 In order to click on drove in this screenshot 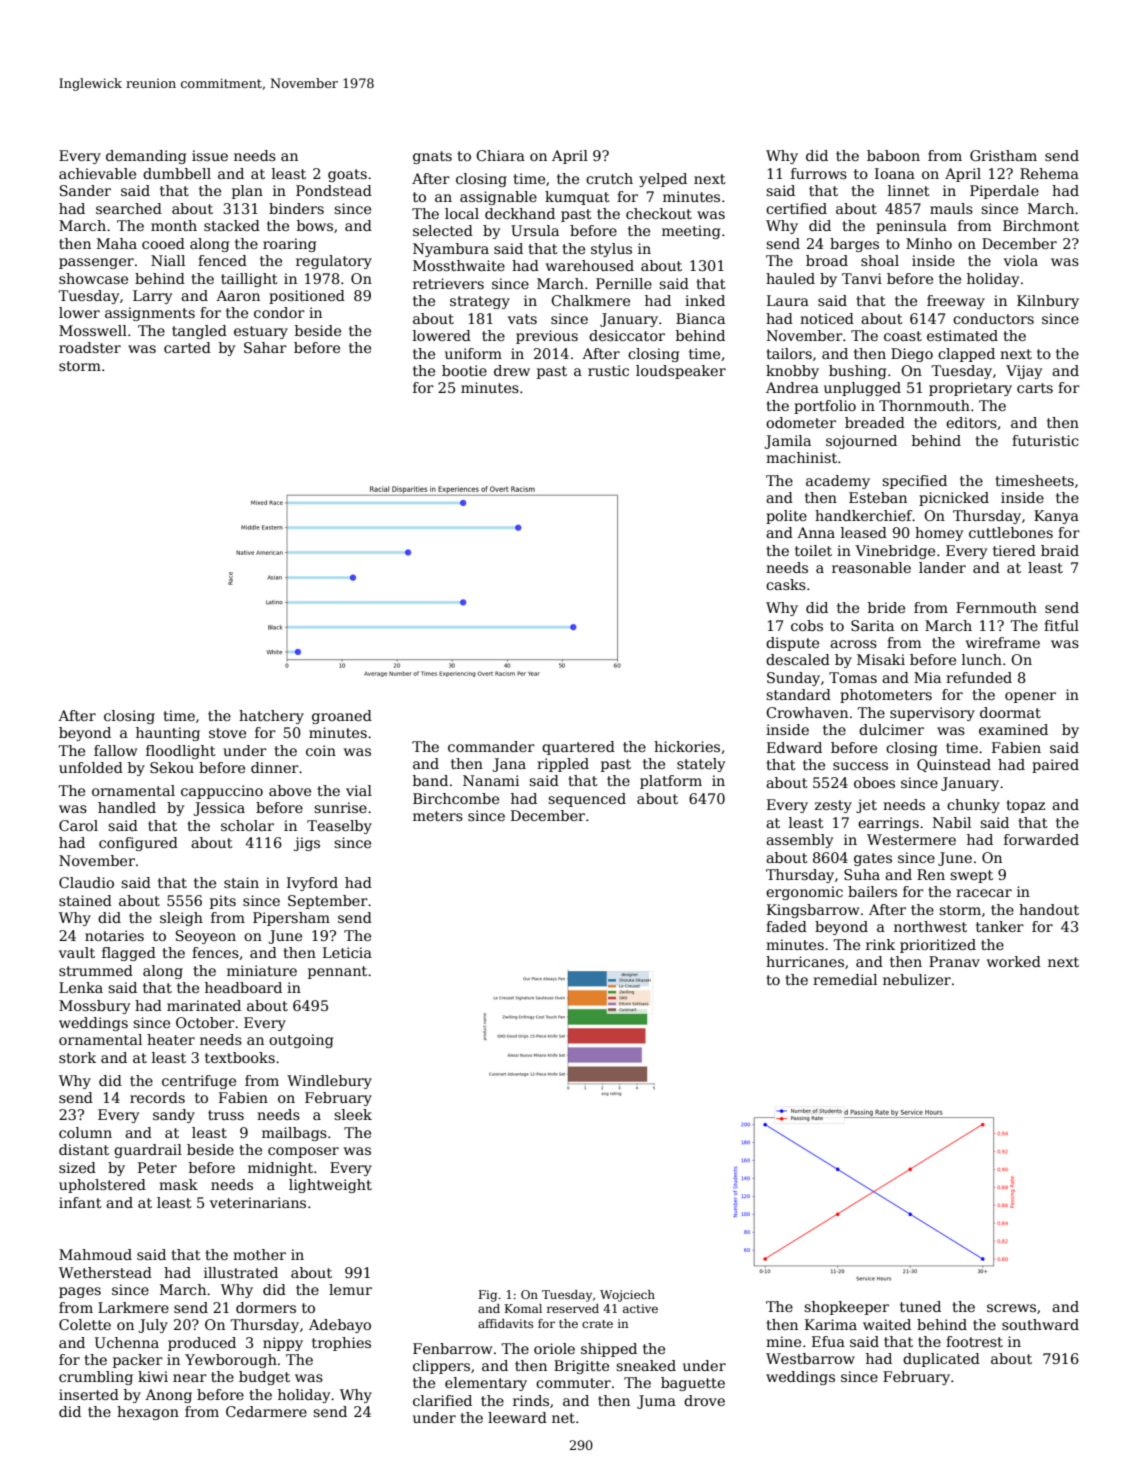, I will do `click(704, 1400)`.
